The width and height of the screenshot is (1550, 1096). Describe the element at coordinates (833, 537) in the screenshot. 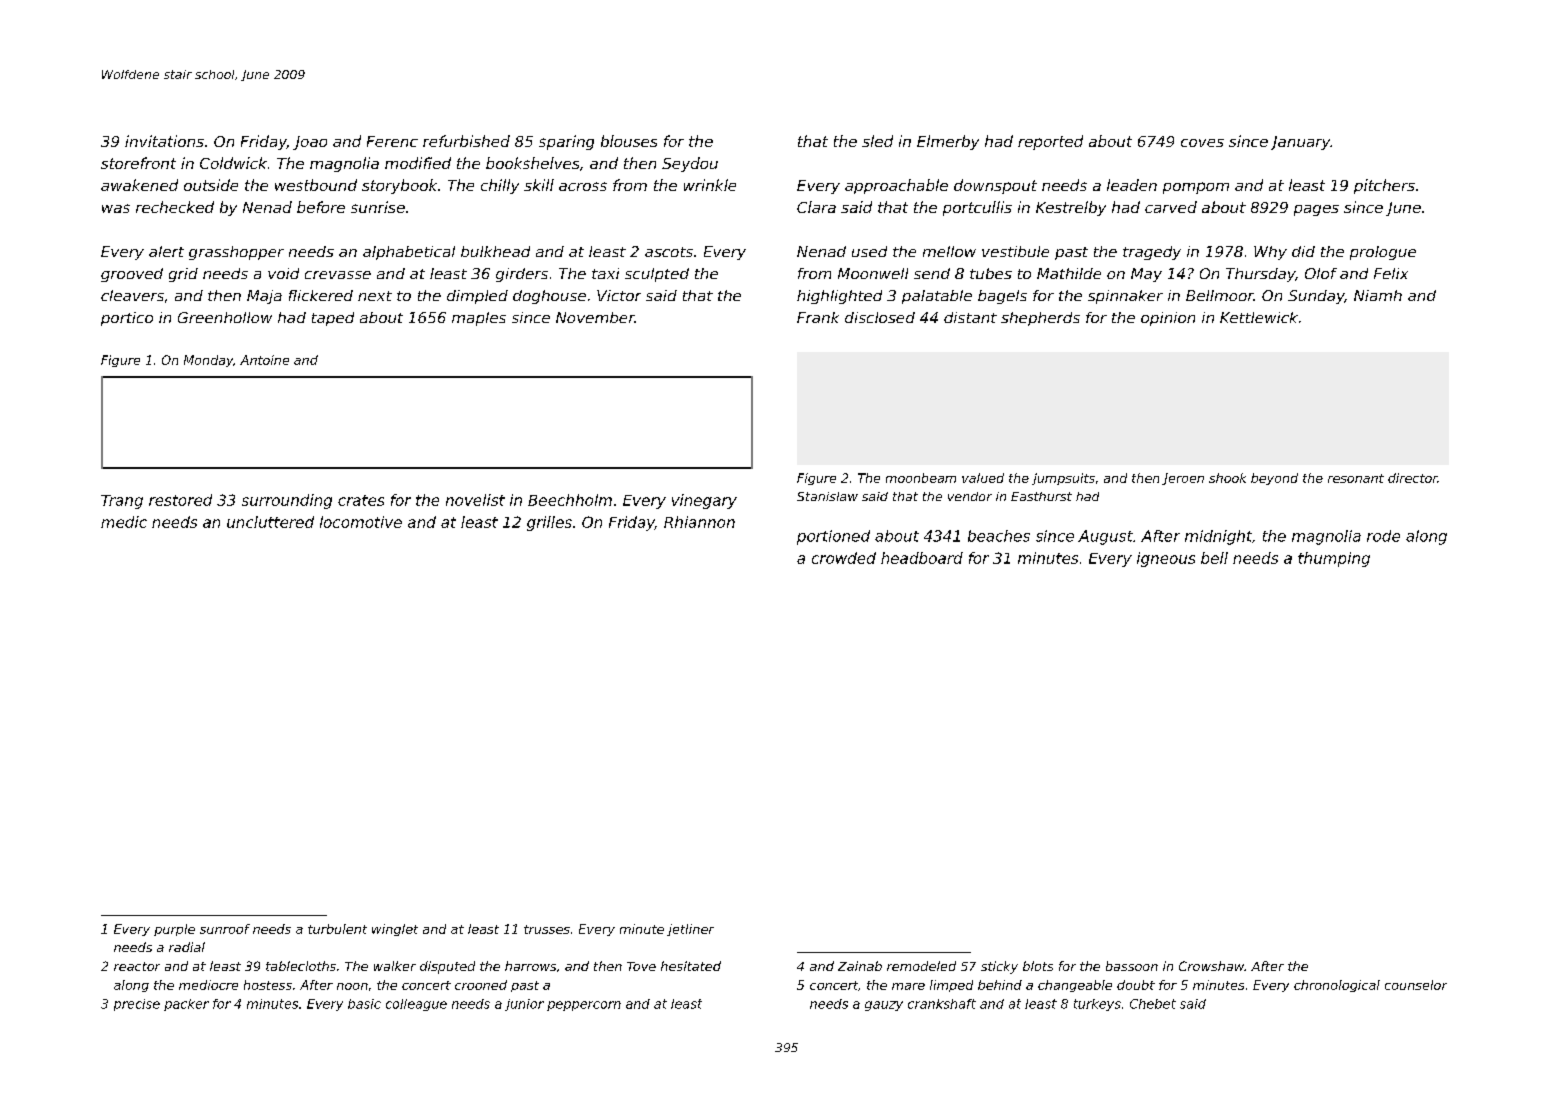

I see `portioned` at that location.
